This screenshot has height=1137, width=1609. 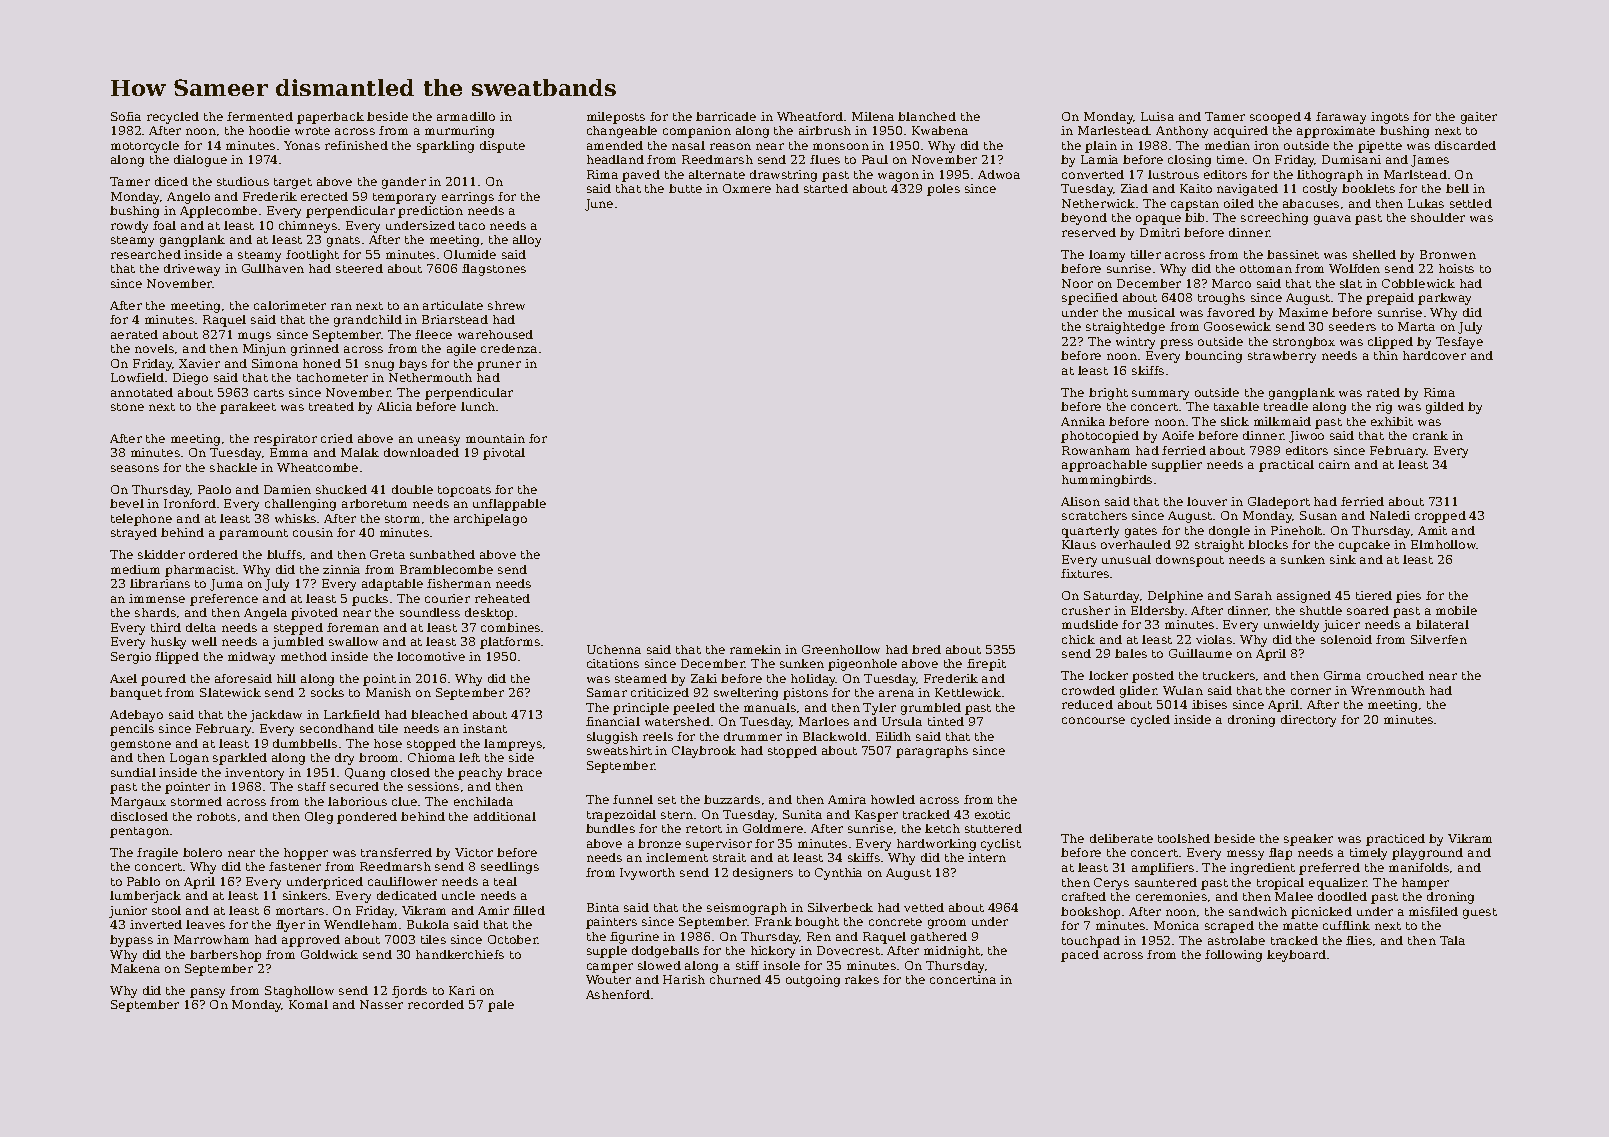 I want to click on Claybrook, so click(x=704, y=752).
